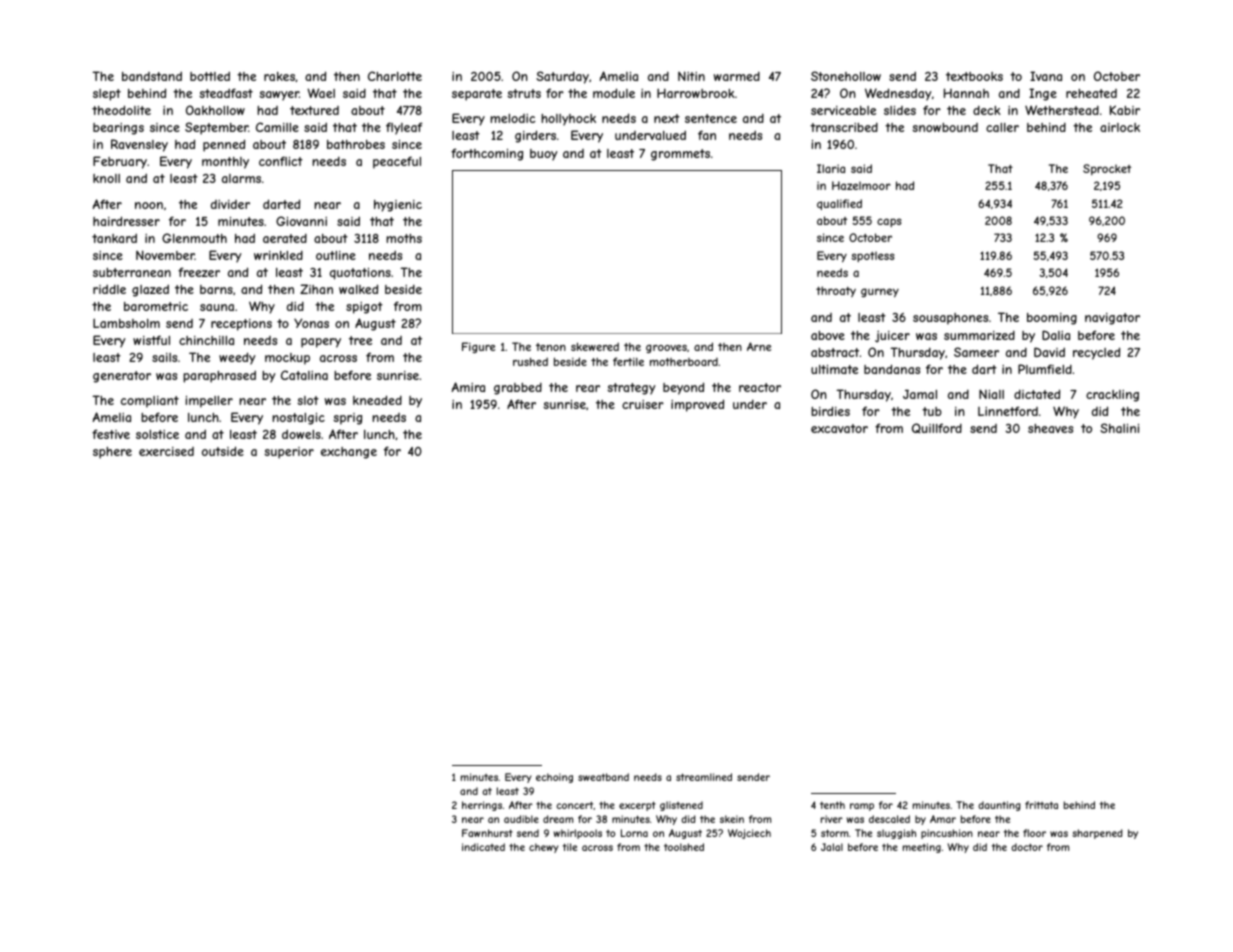  Describe the element at coordinates (308, 400) in the image. I see `slot` at that location.
